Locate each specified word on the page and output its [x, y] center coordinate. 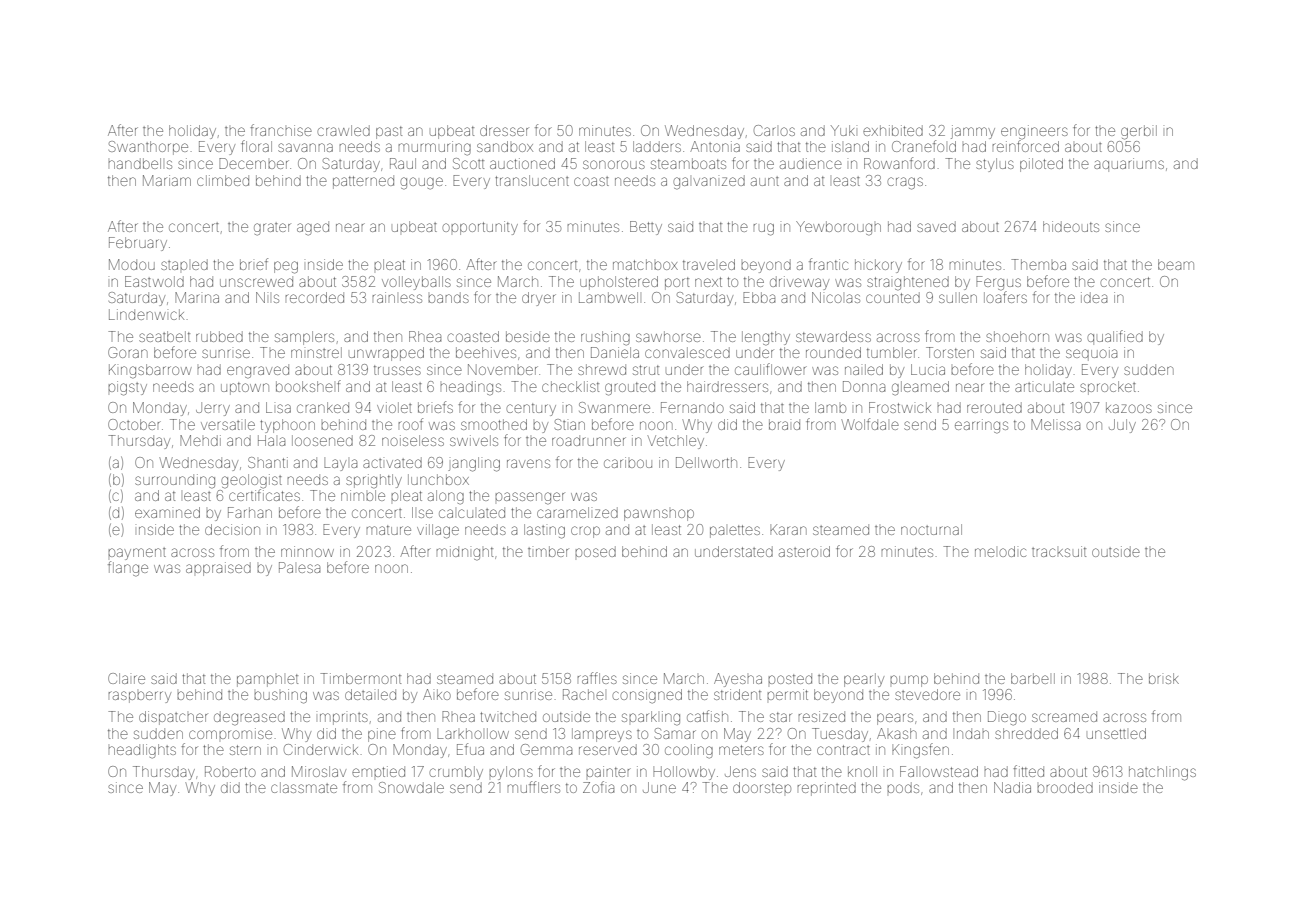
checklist [570, 386]
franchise [281, 130]
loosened [322, 440]
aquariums [1129, 165]
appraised [218, 569]
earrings [981, 426]
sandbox [505, 146]
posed [595, 551]
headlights [142, 751]
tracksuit [1059, 551]
